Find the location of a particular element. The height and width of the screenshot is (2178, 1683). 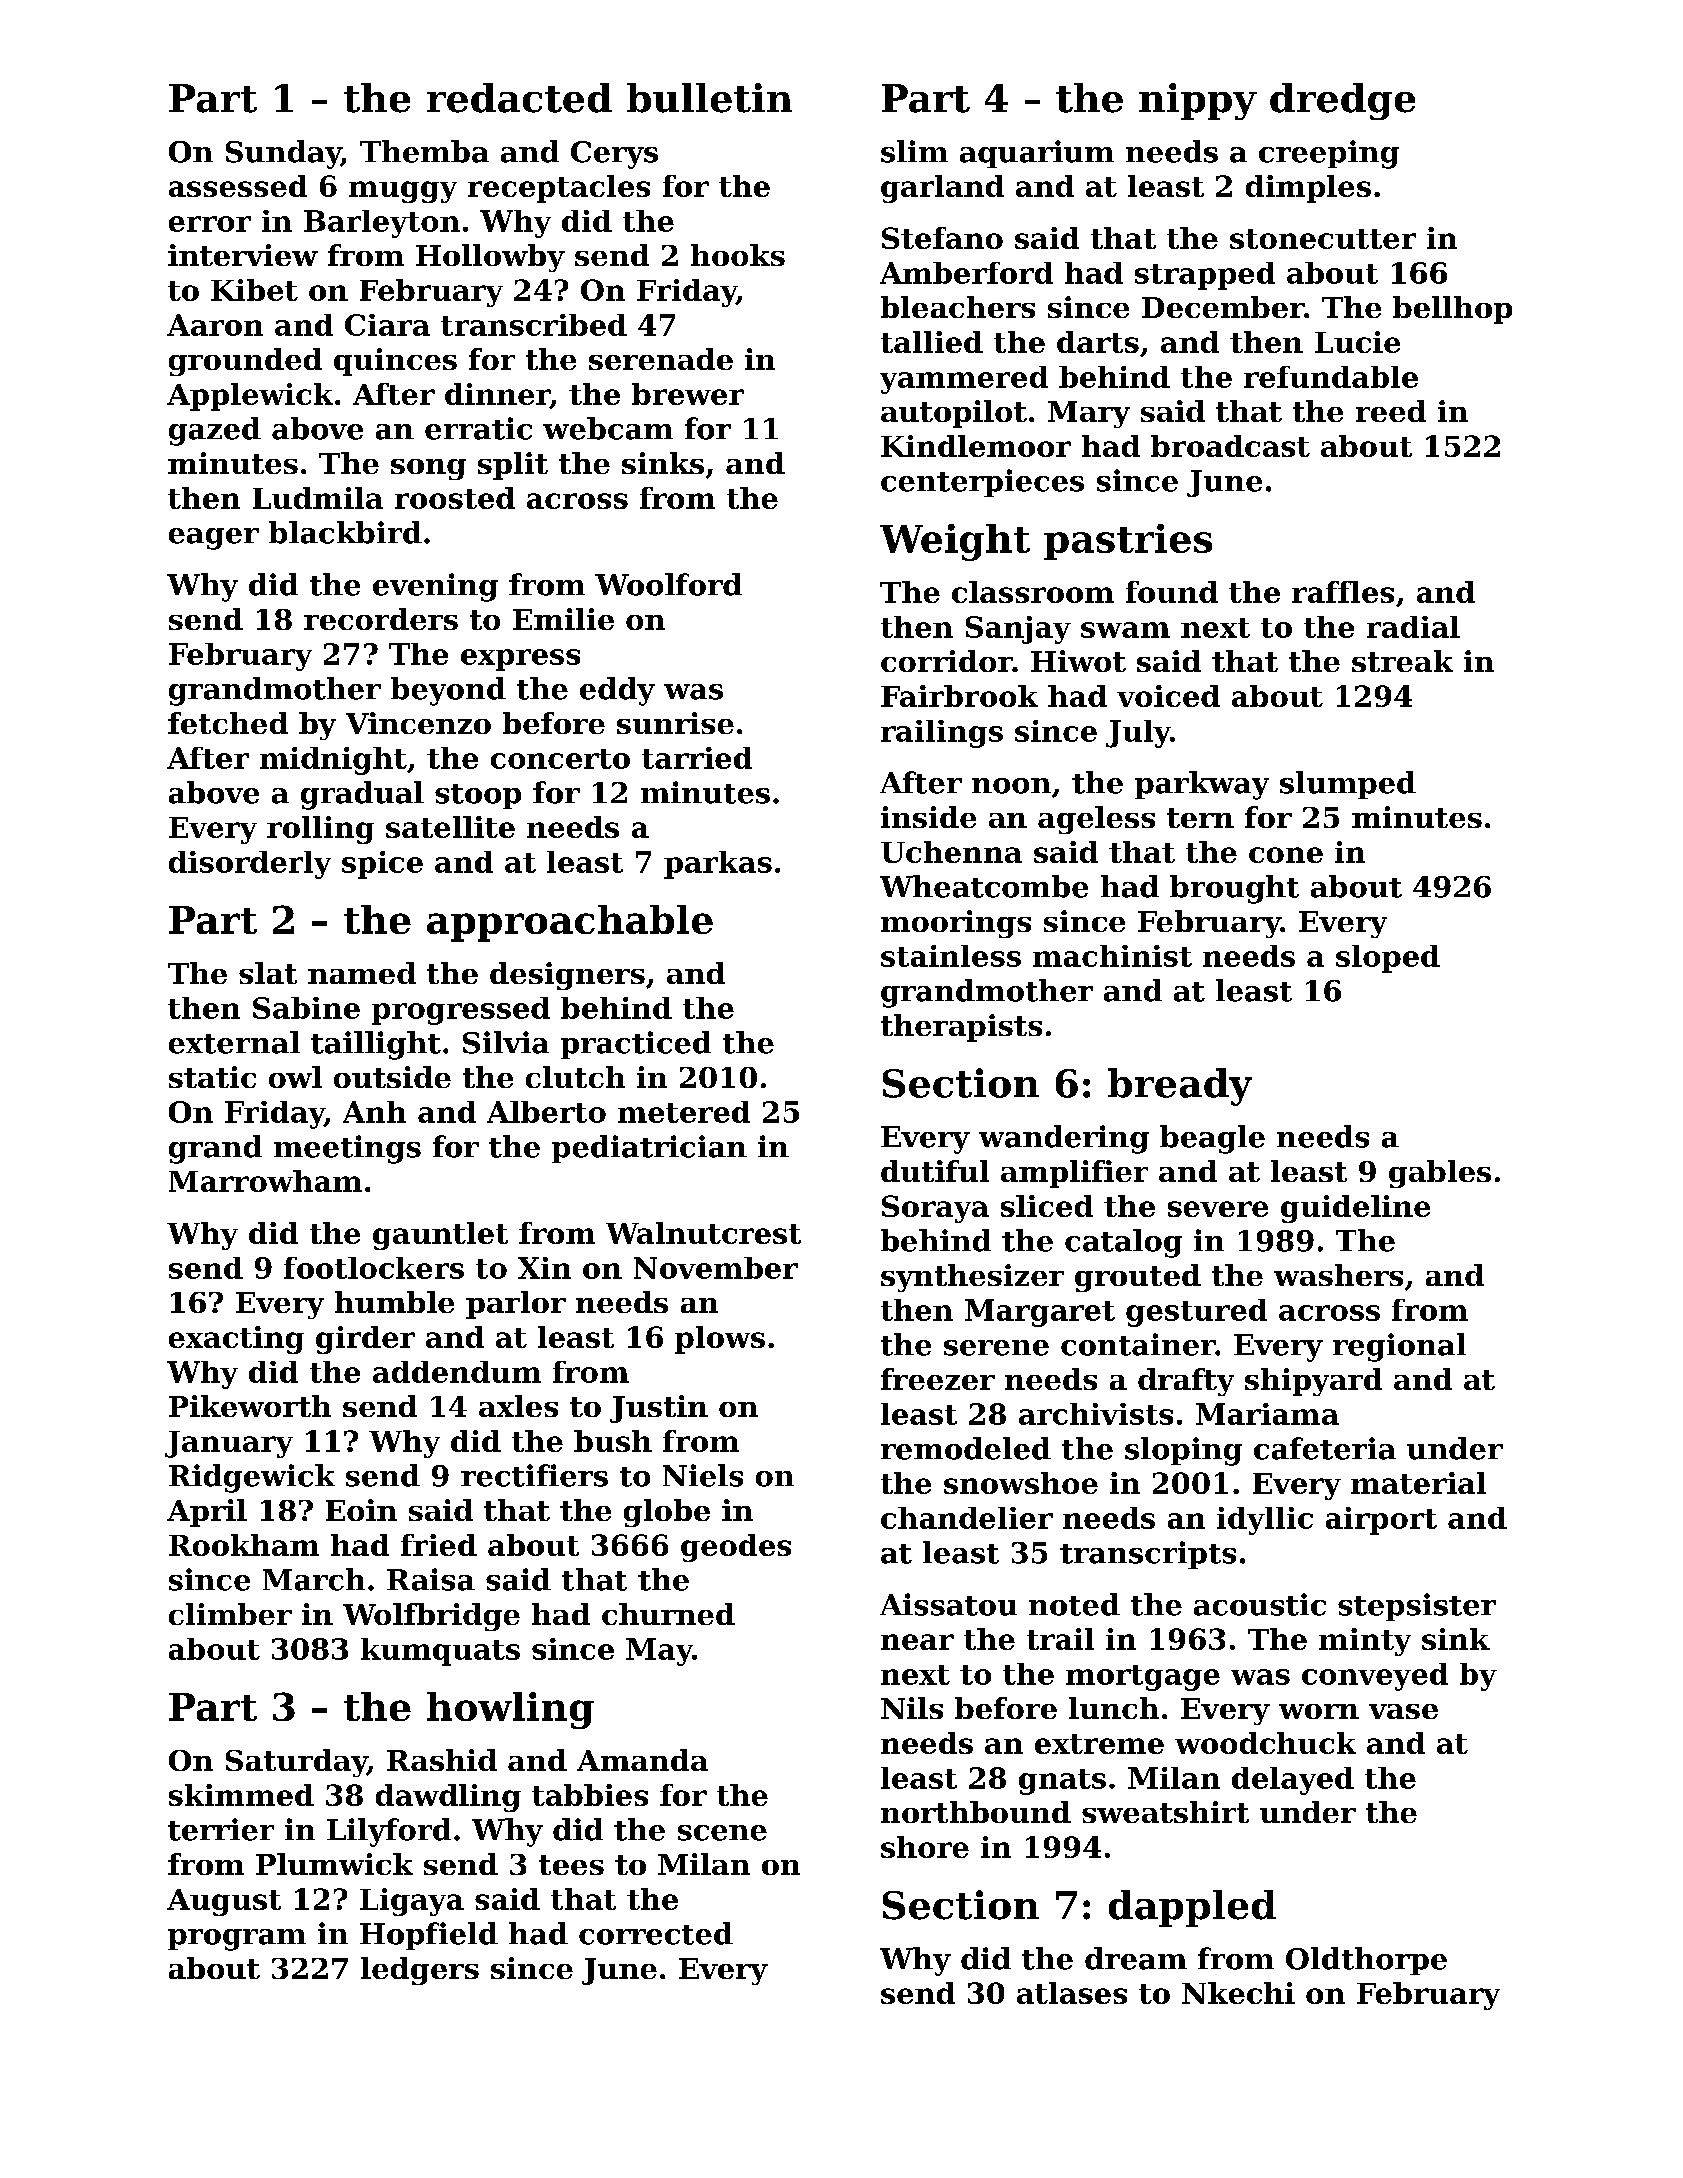

noon is located at coordinates (1011, 786).
